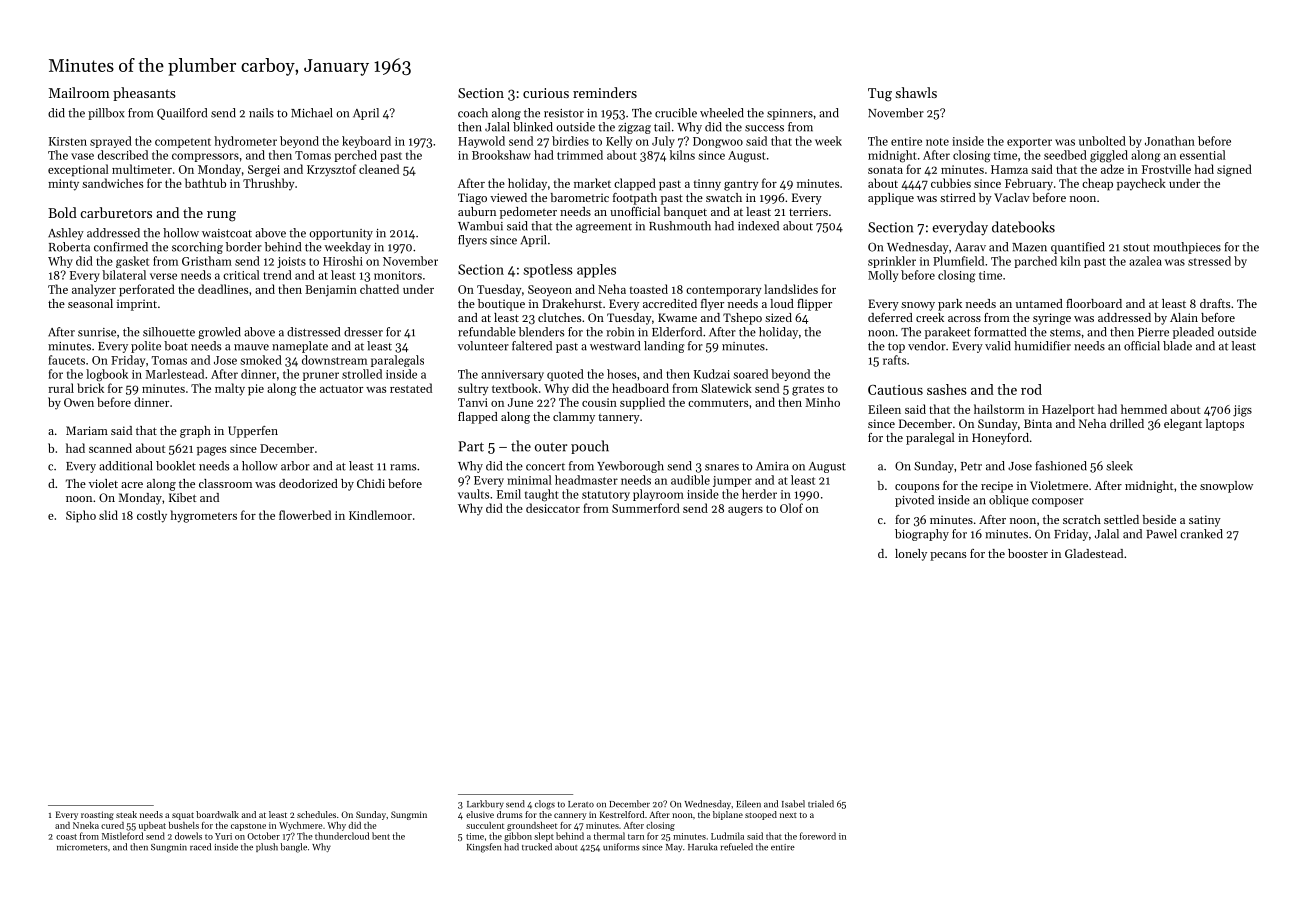  What do you see at coordinates (261, 113) in the screenshot?
I see `nails` at bounding box center [261, 113].
